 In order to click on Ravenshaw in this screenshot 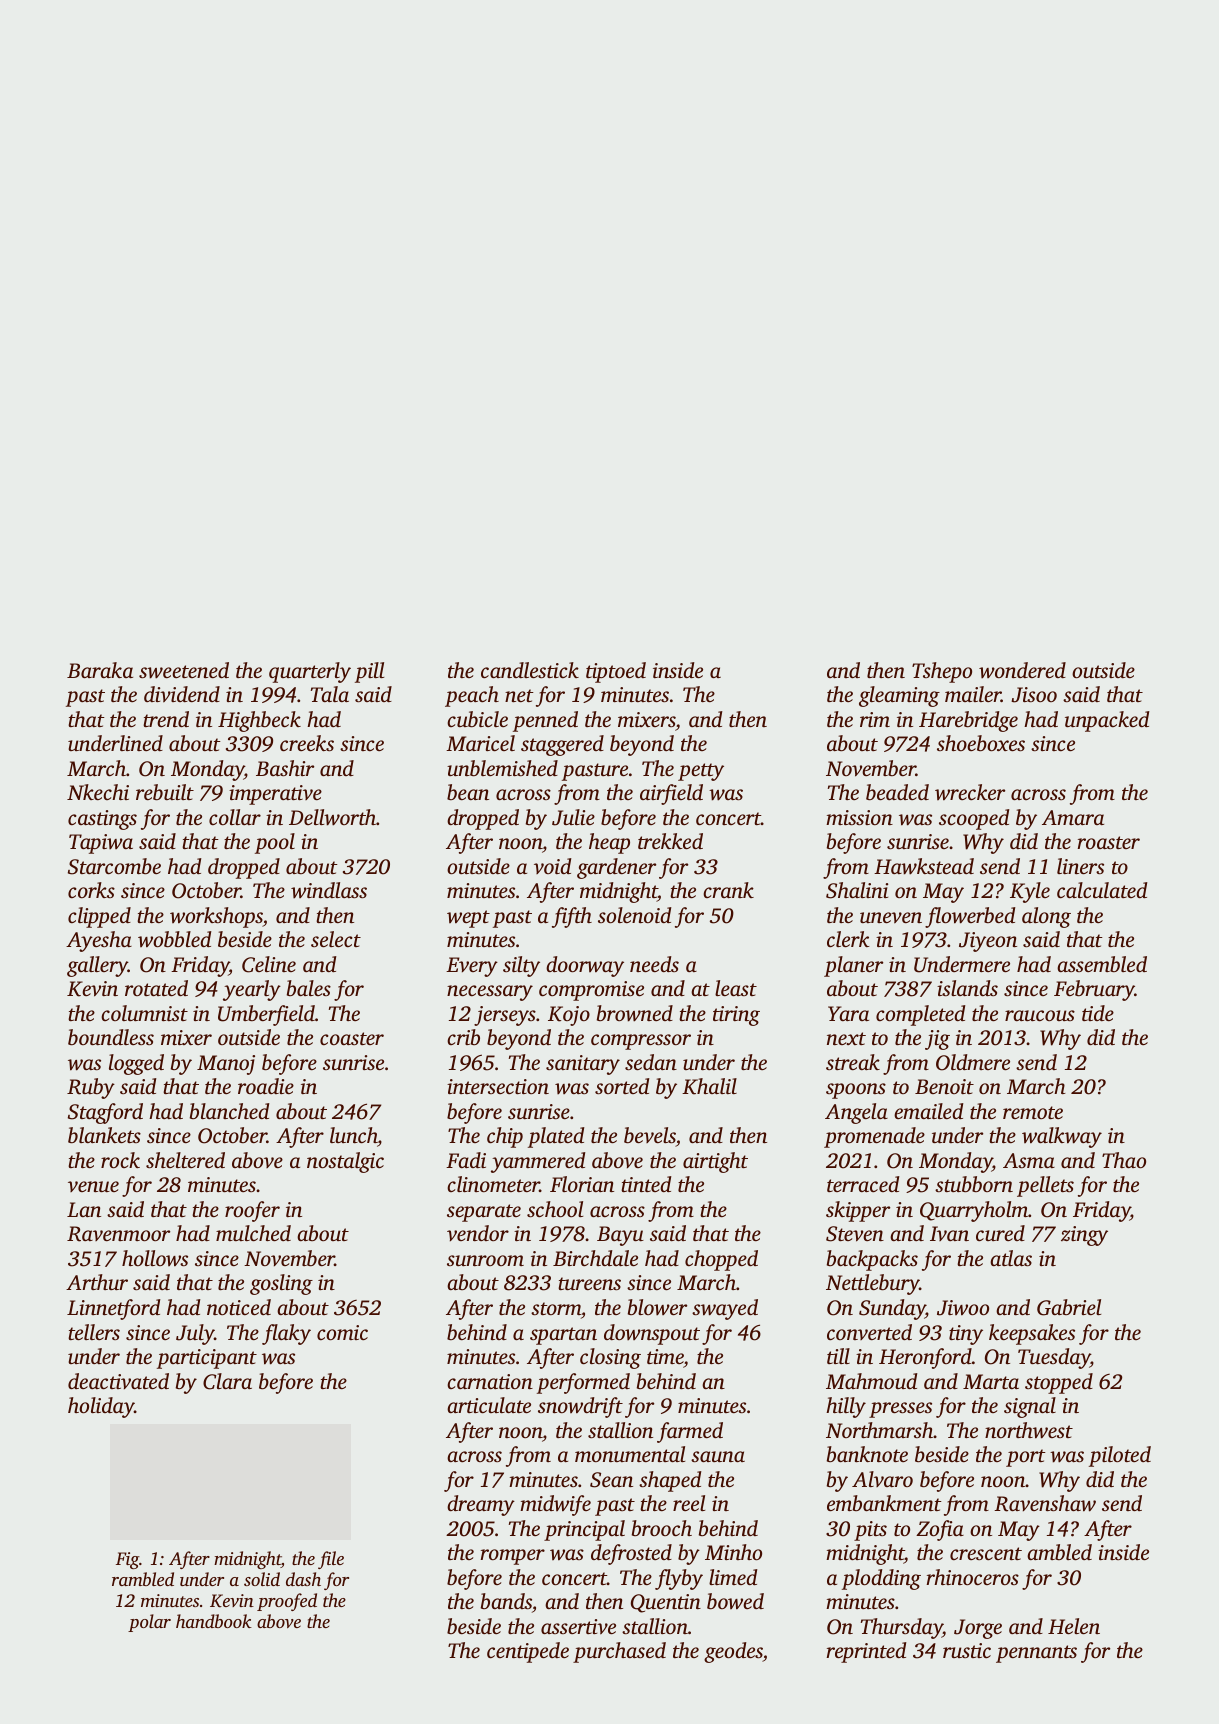, I will do `click(1045, 1503)`.
